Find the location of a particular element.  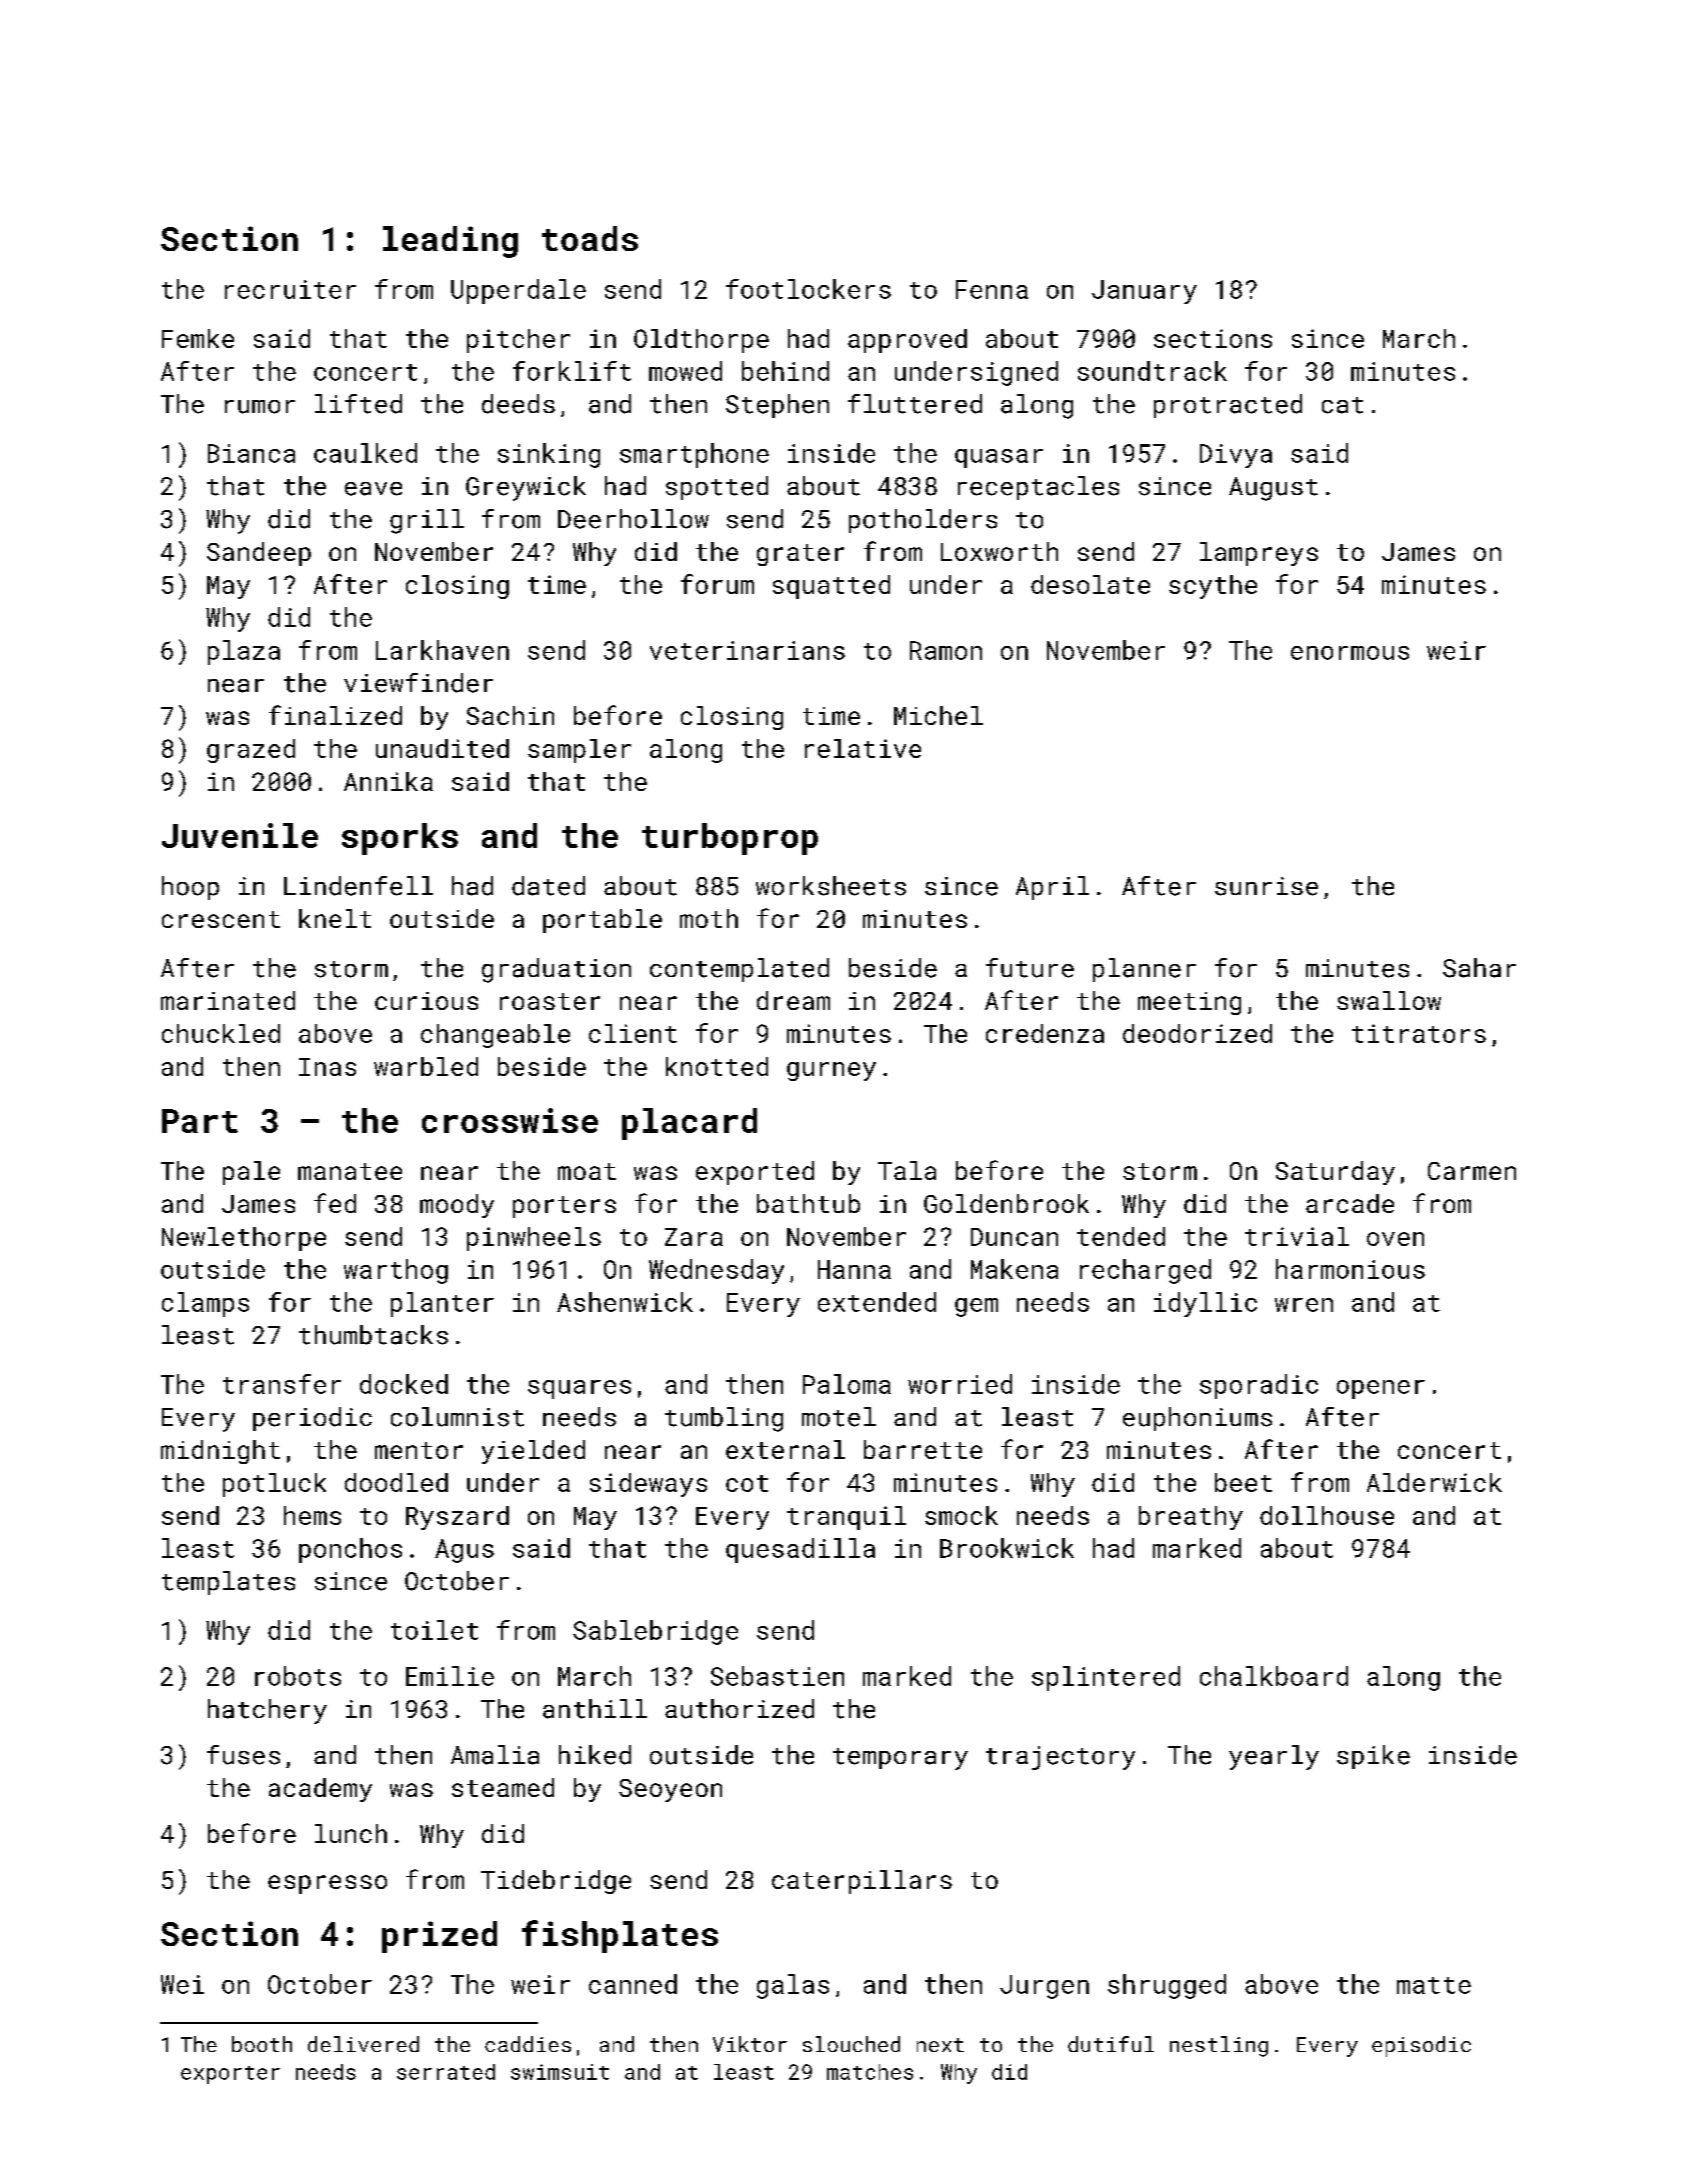

turboprop is located at coordinates (730, 839).
